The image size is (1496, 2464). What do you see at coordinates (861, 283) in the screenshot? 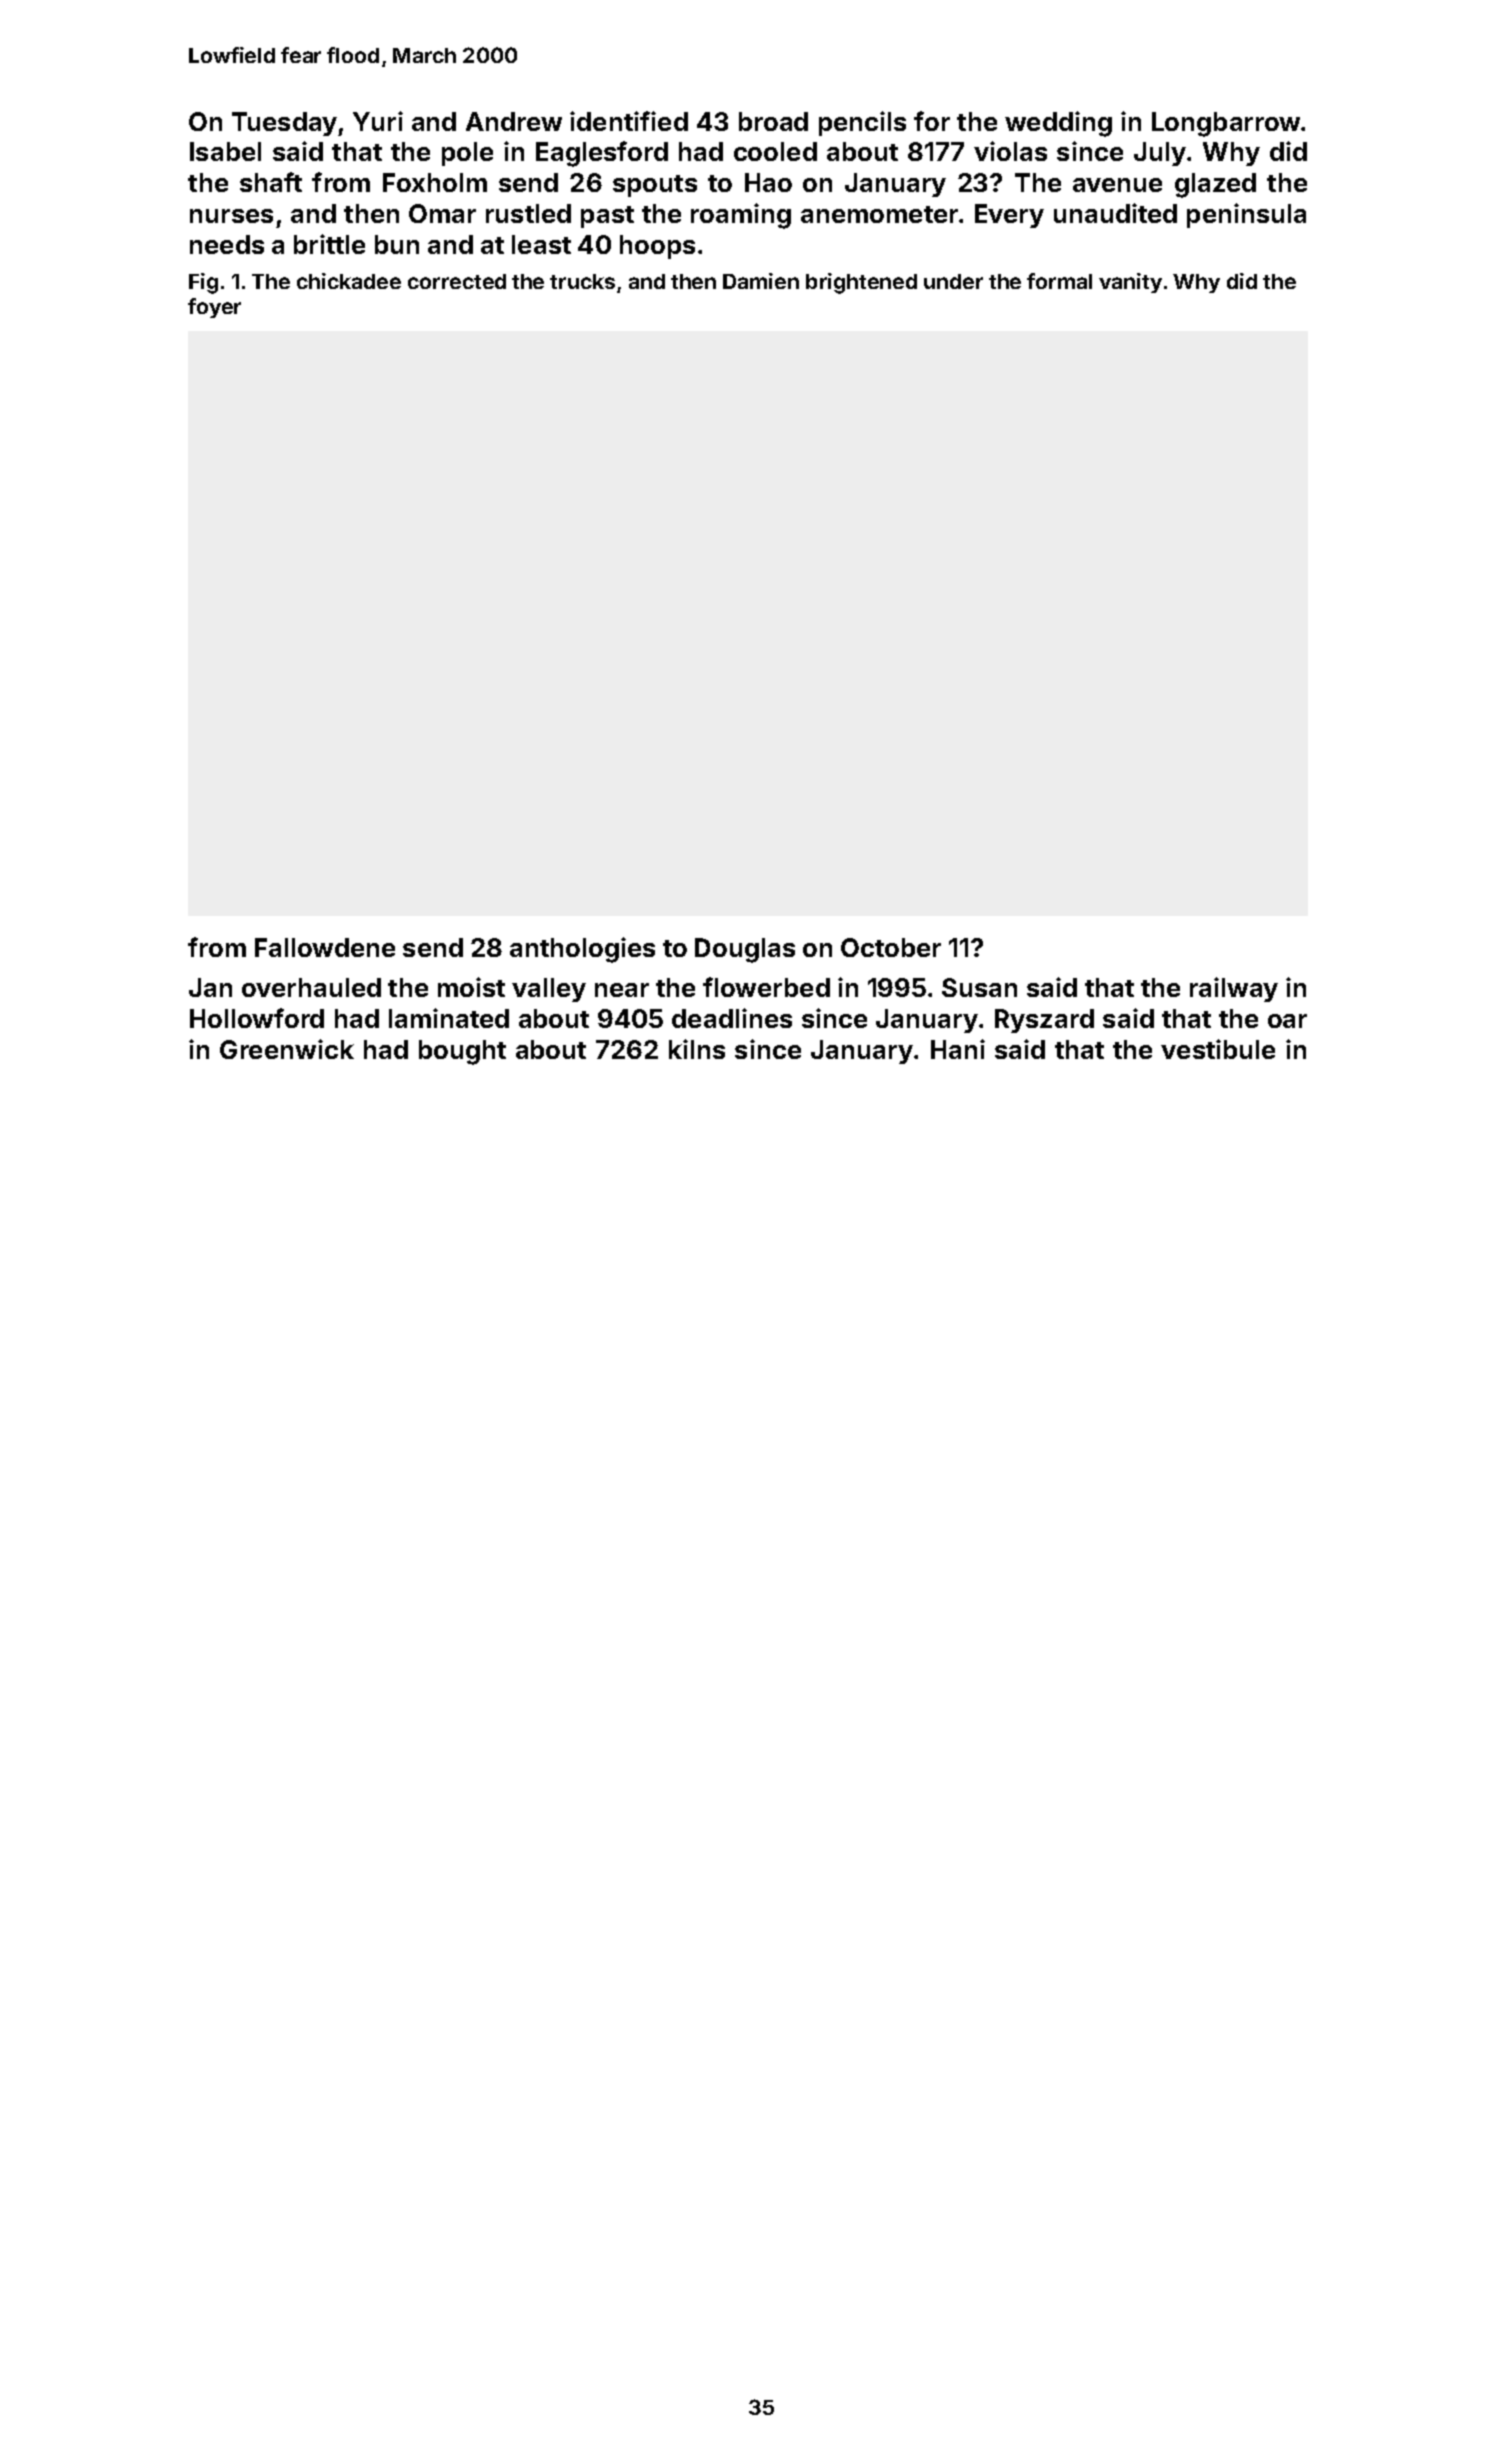
I see `brightened` at bounding box center [861, 283].
